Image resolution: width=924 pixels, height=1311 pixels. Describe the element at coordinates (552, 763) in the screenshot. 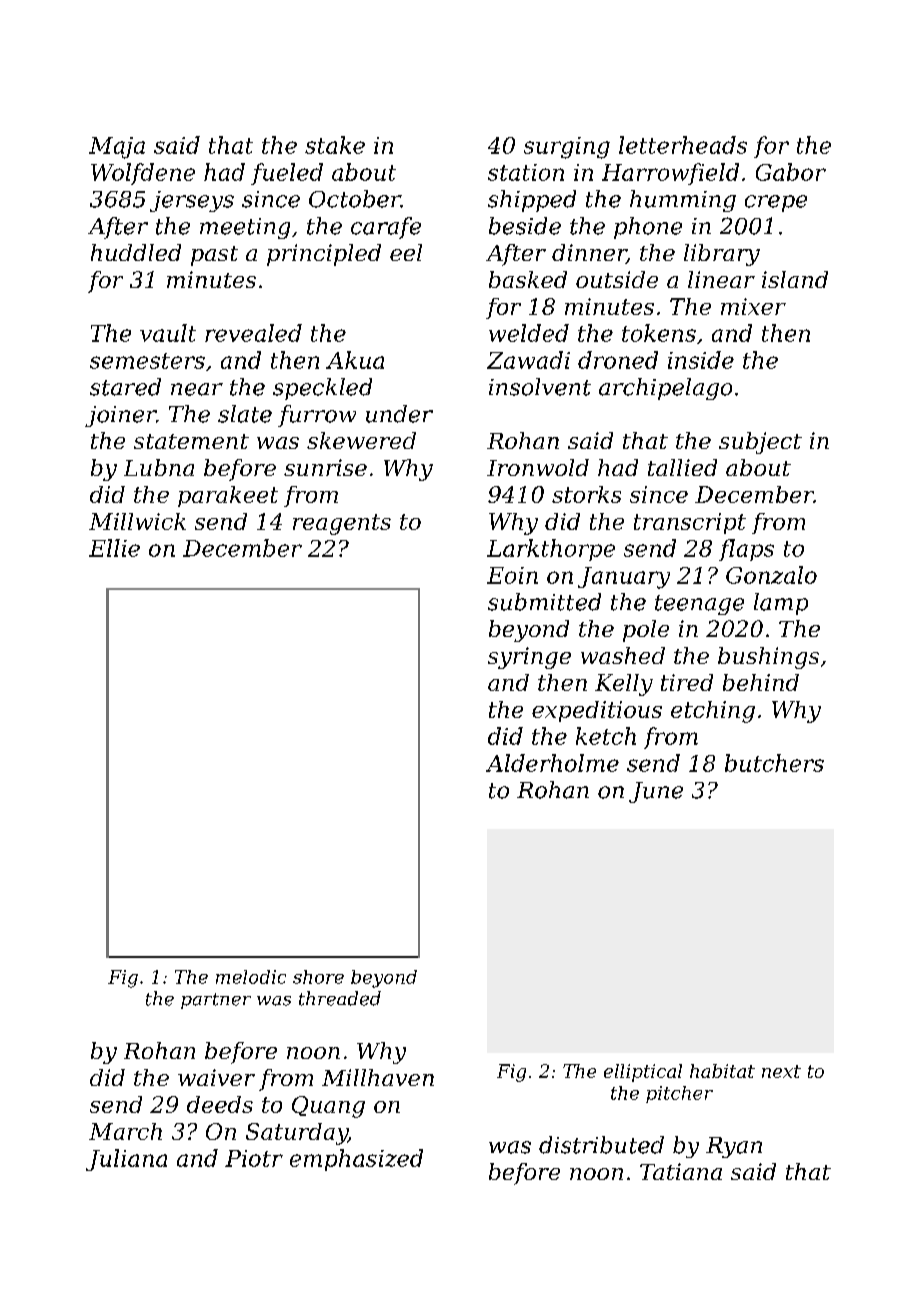

I see `Alderholme` at that location.
